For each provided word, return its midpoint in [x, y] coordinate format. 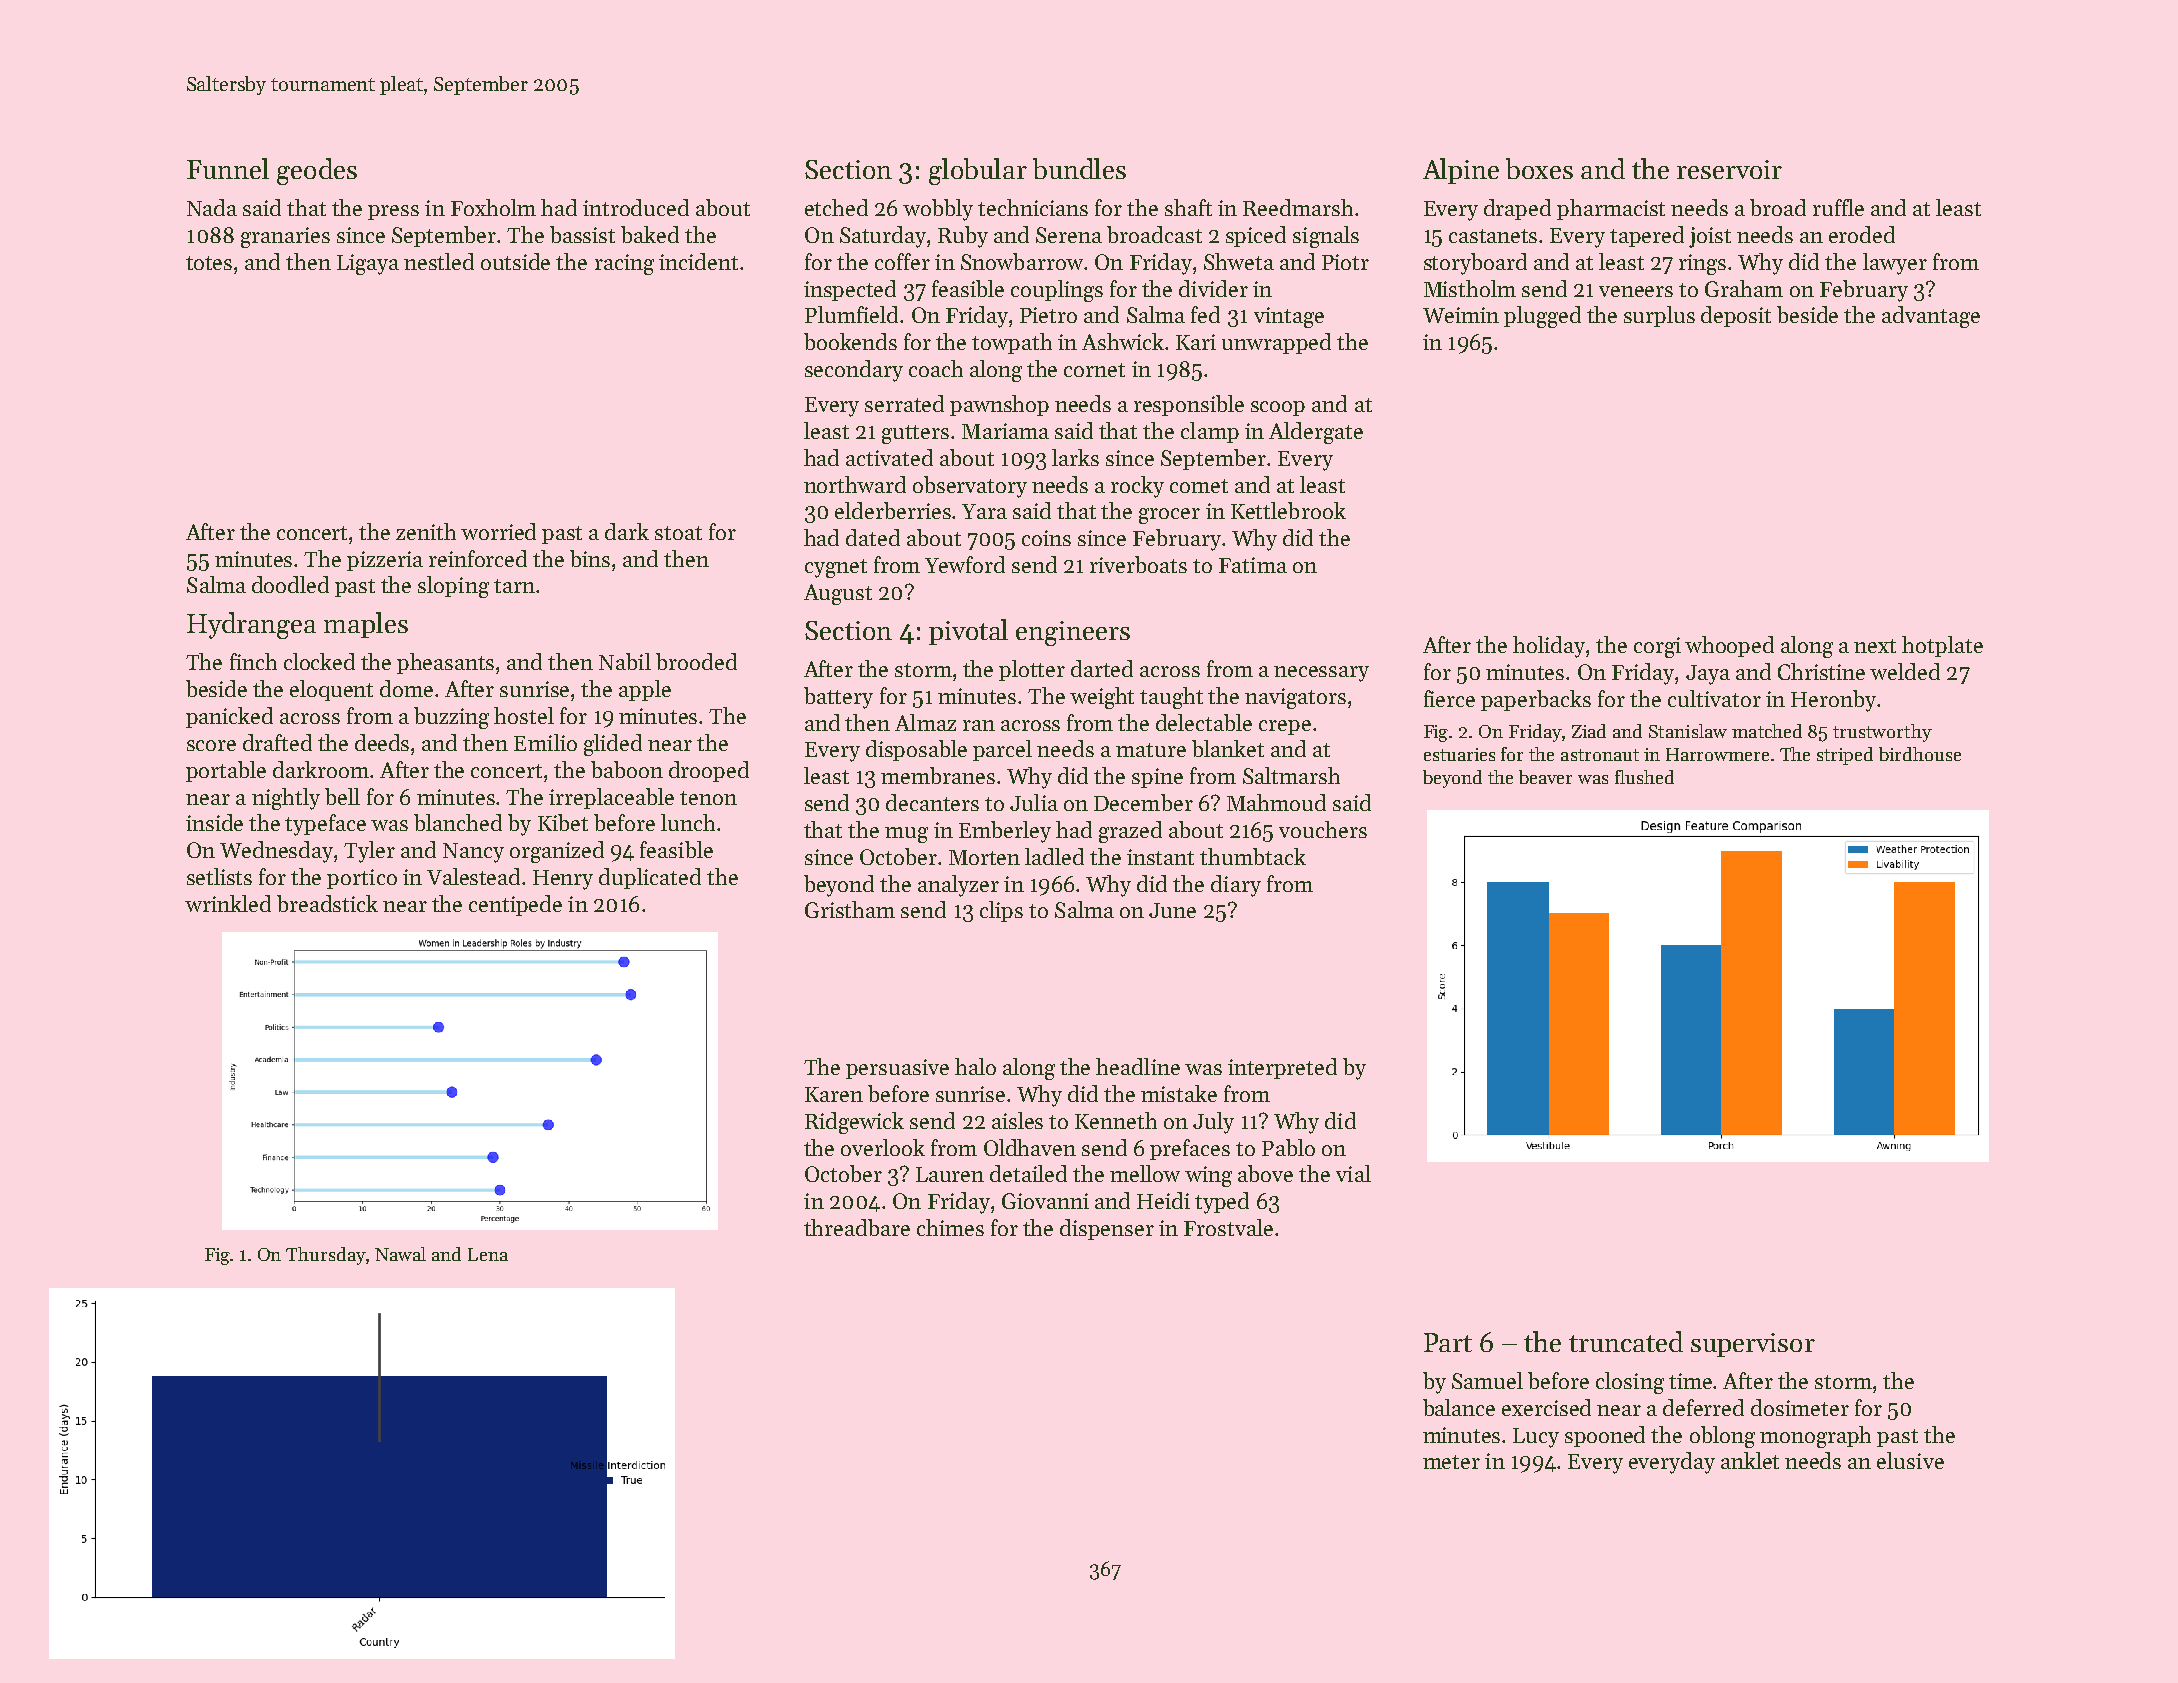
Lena [488, 1254]
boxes [1539, 168]
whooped [1729, 646]
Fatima [1253, 565]
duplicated [650, 878]
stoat [678, 533]
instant [1160, 857]
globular [978, 171]
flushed [1644, 777]
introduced [636, 207]
